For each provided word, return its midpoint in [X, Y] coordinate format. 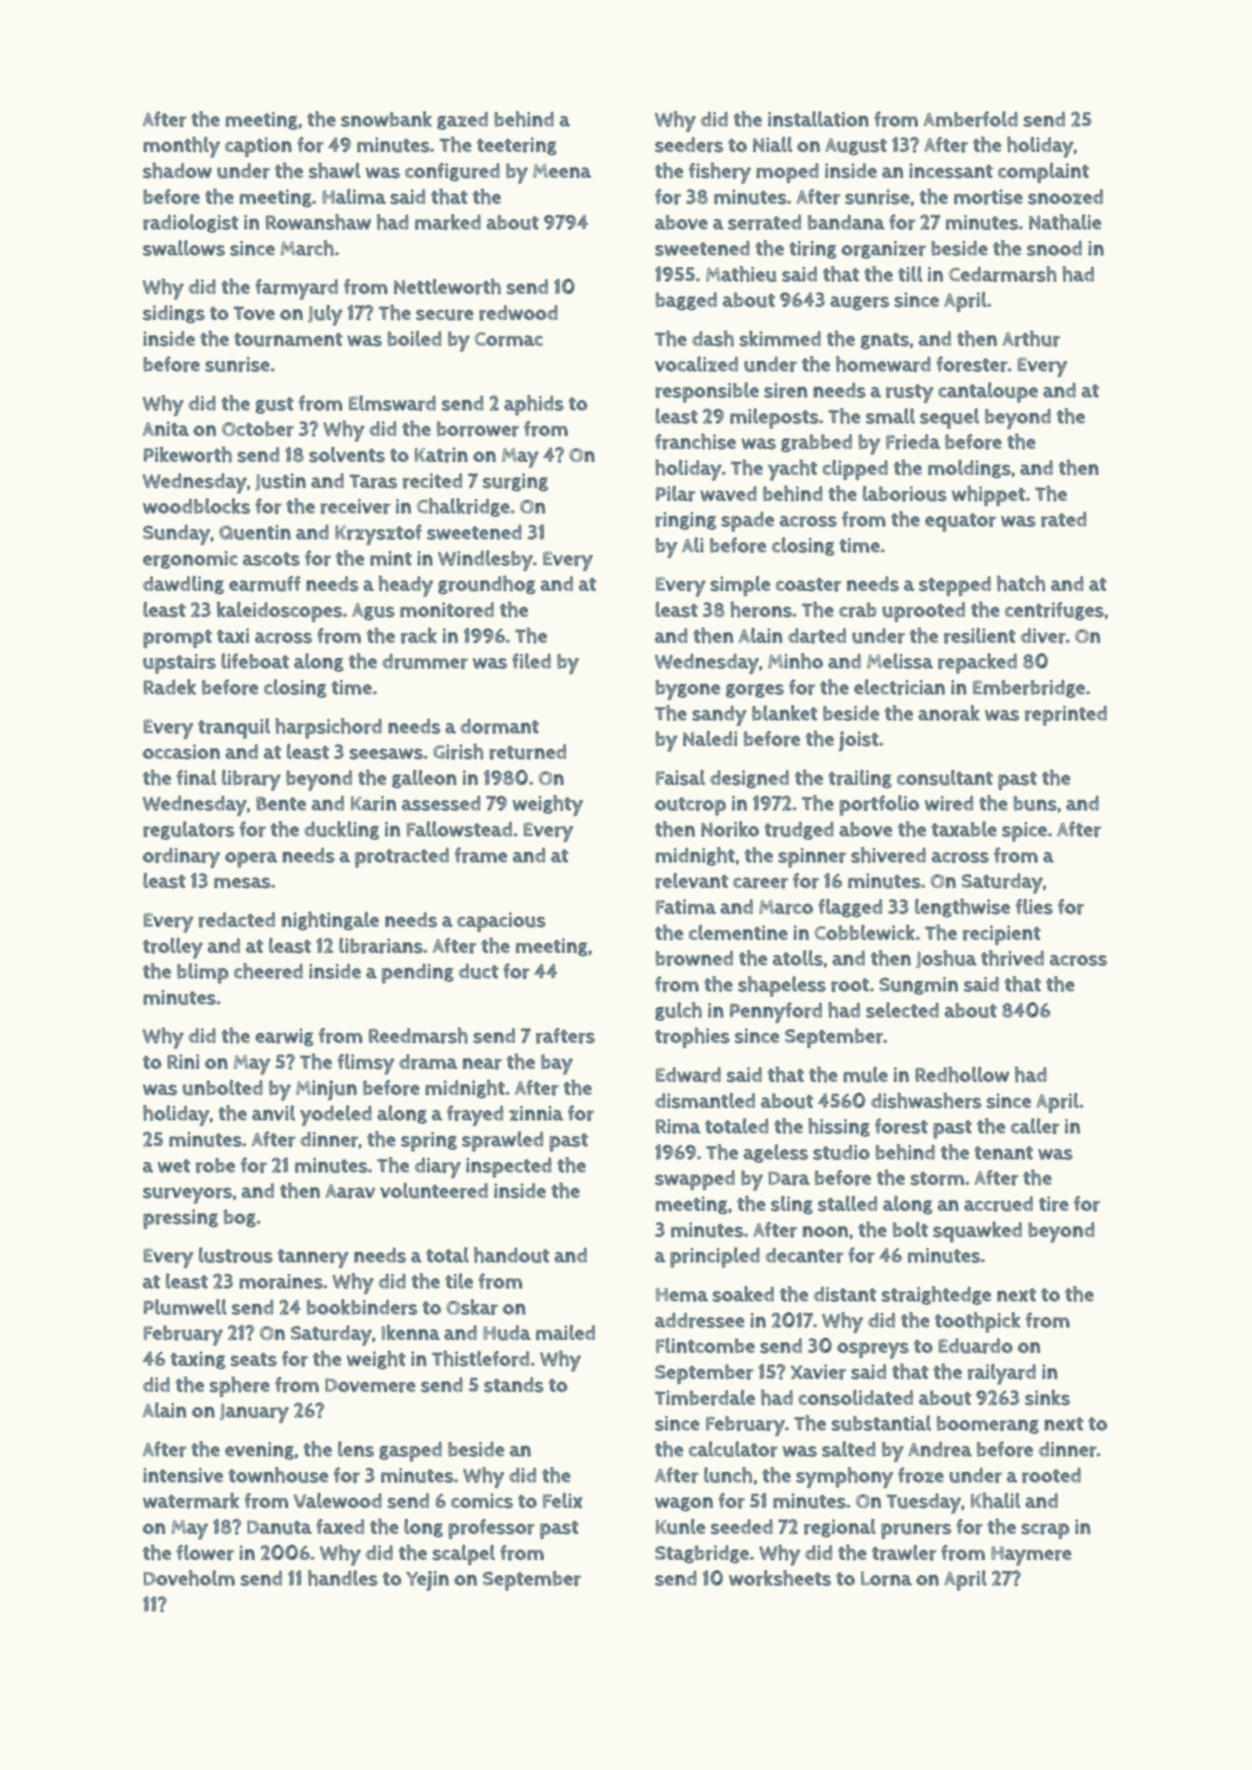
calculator [733, 1449]
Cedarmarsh [1003, 274]
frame [481, 855]
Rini [183, 1061]
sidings [174, 314]
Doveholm [189, 1578]
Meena [562, 171]
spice [1024, 832]
